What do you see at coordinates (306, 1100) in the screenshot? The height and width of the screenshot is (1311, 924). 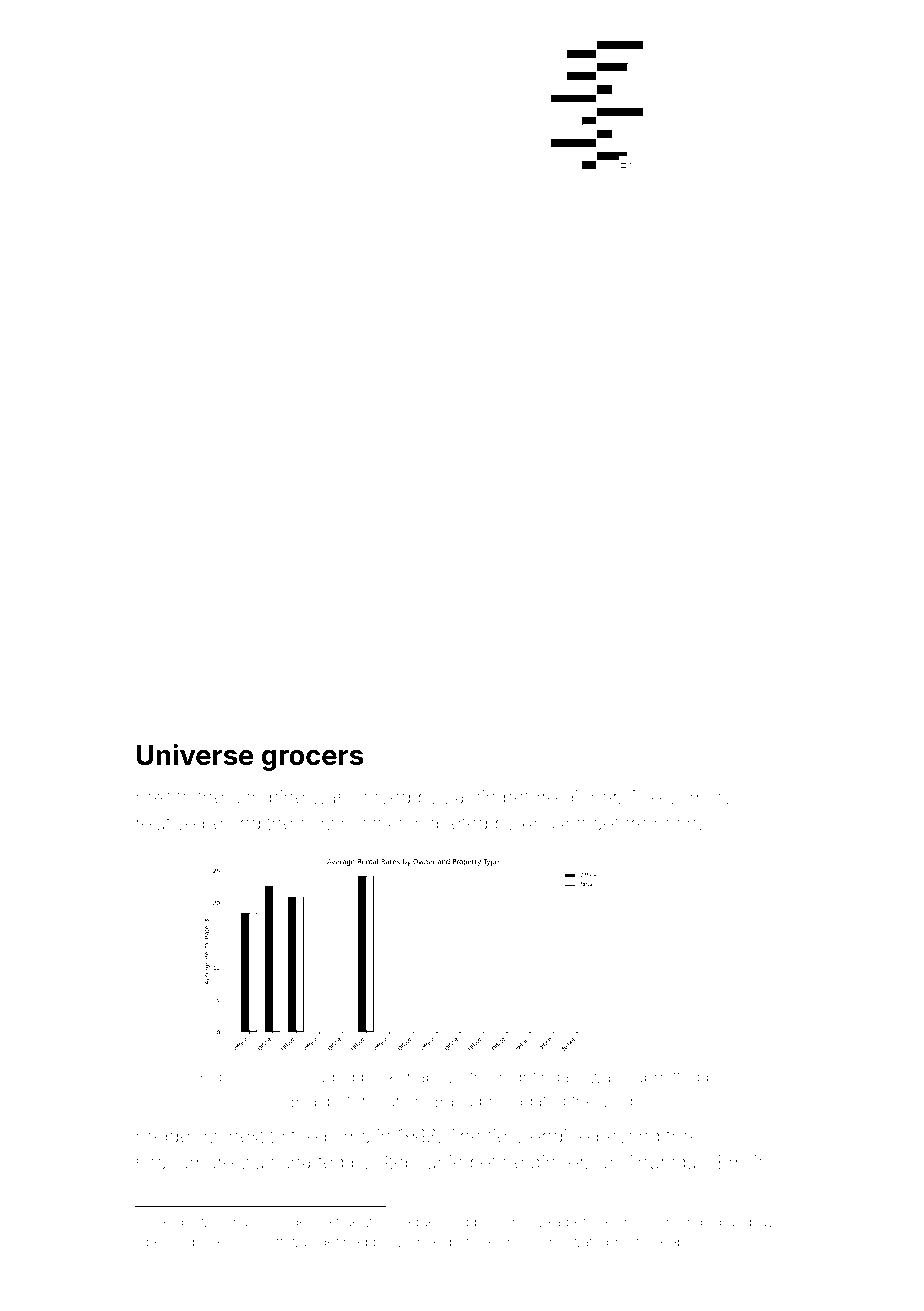 I see `Bilal` at bounding box center [306, 1100].
